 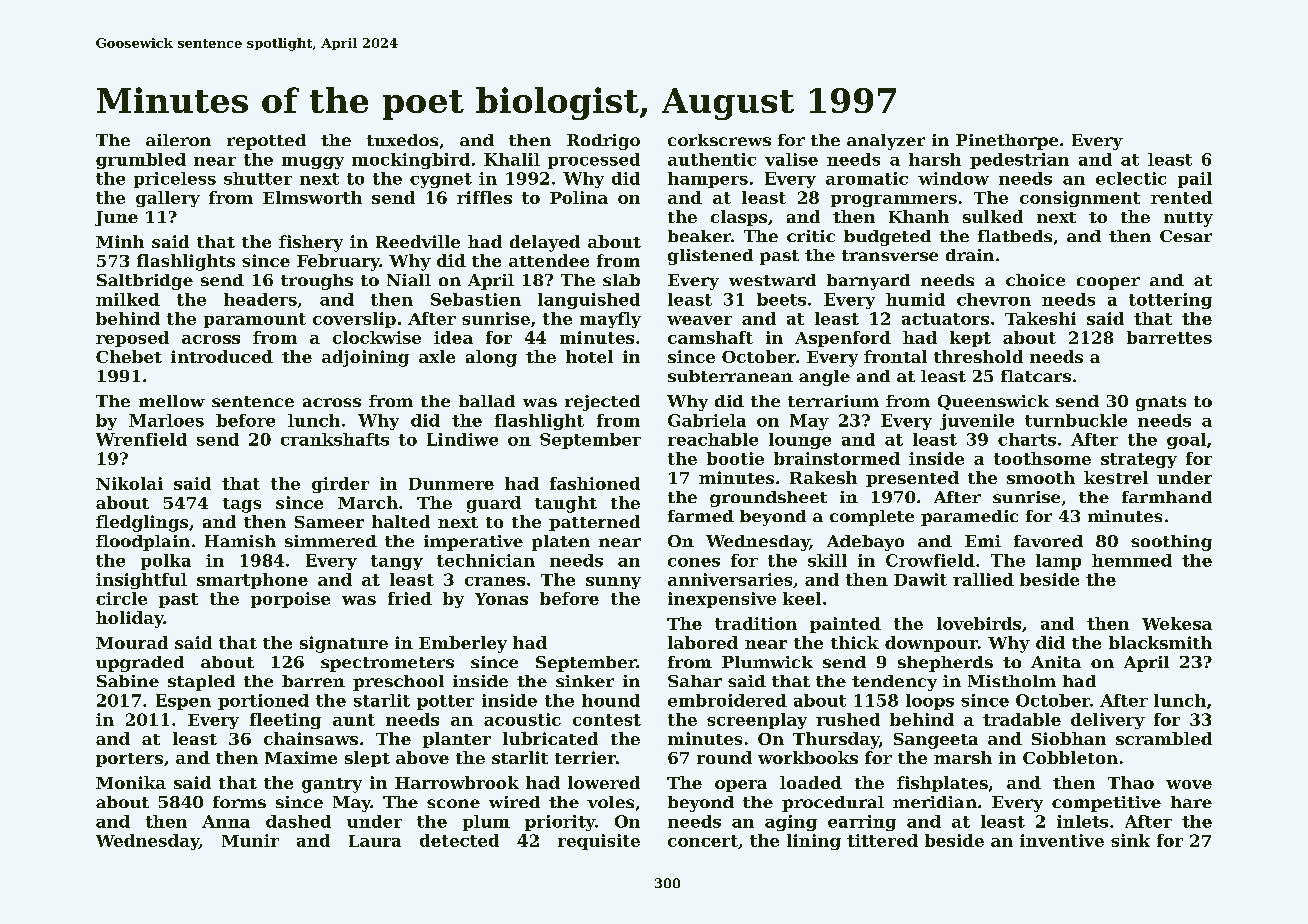 What do you see at coordinates (1007, 142) in the image?
I see `Pinethorpe` at bounding box center [1007, 142].
